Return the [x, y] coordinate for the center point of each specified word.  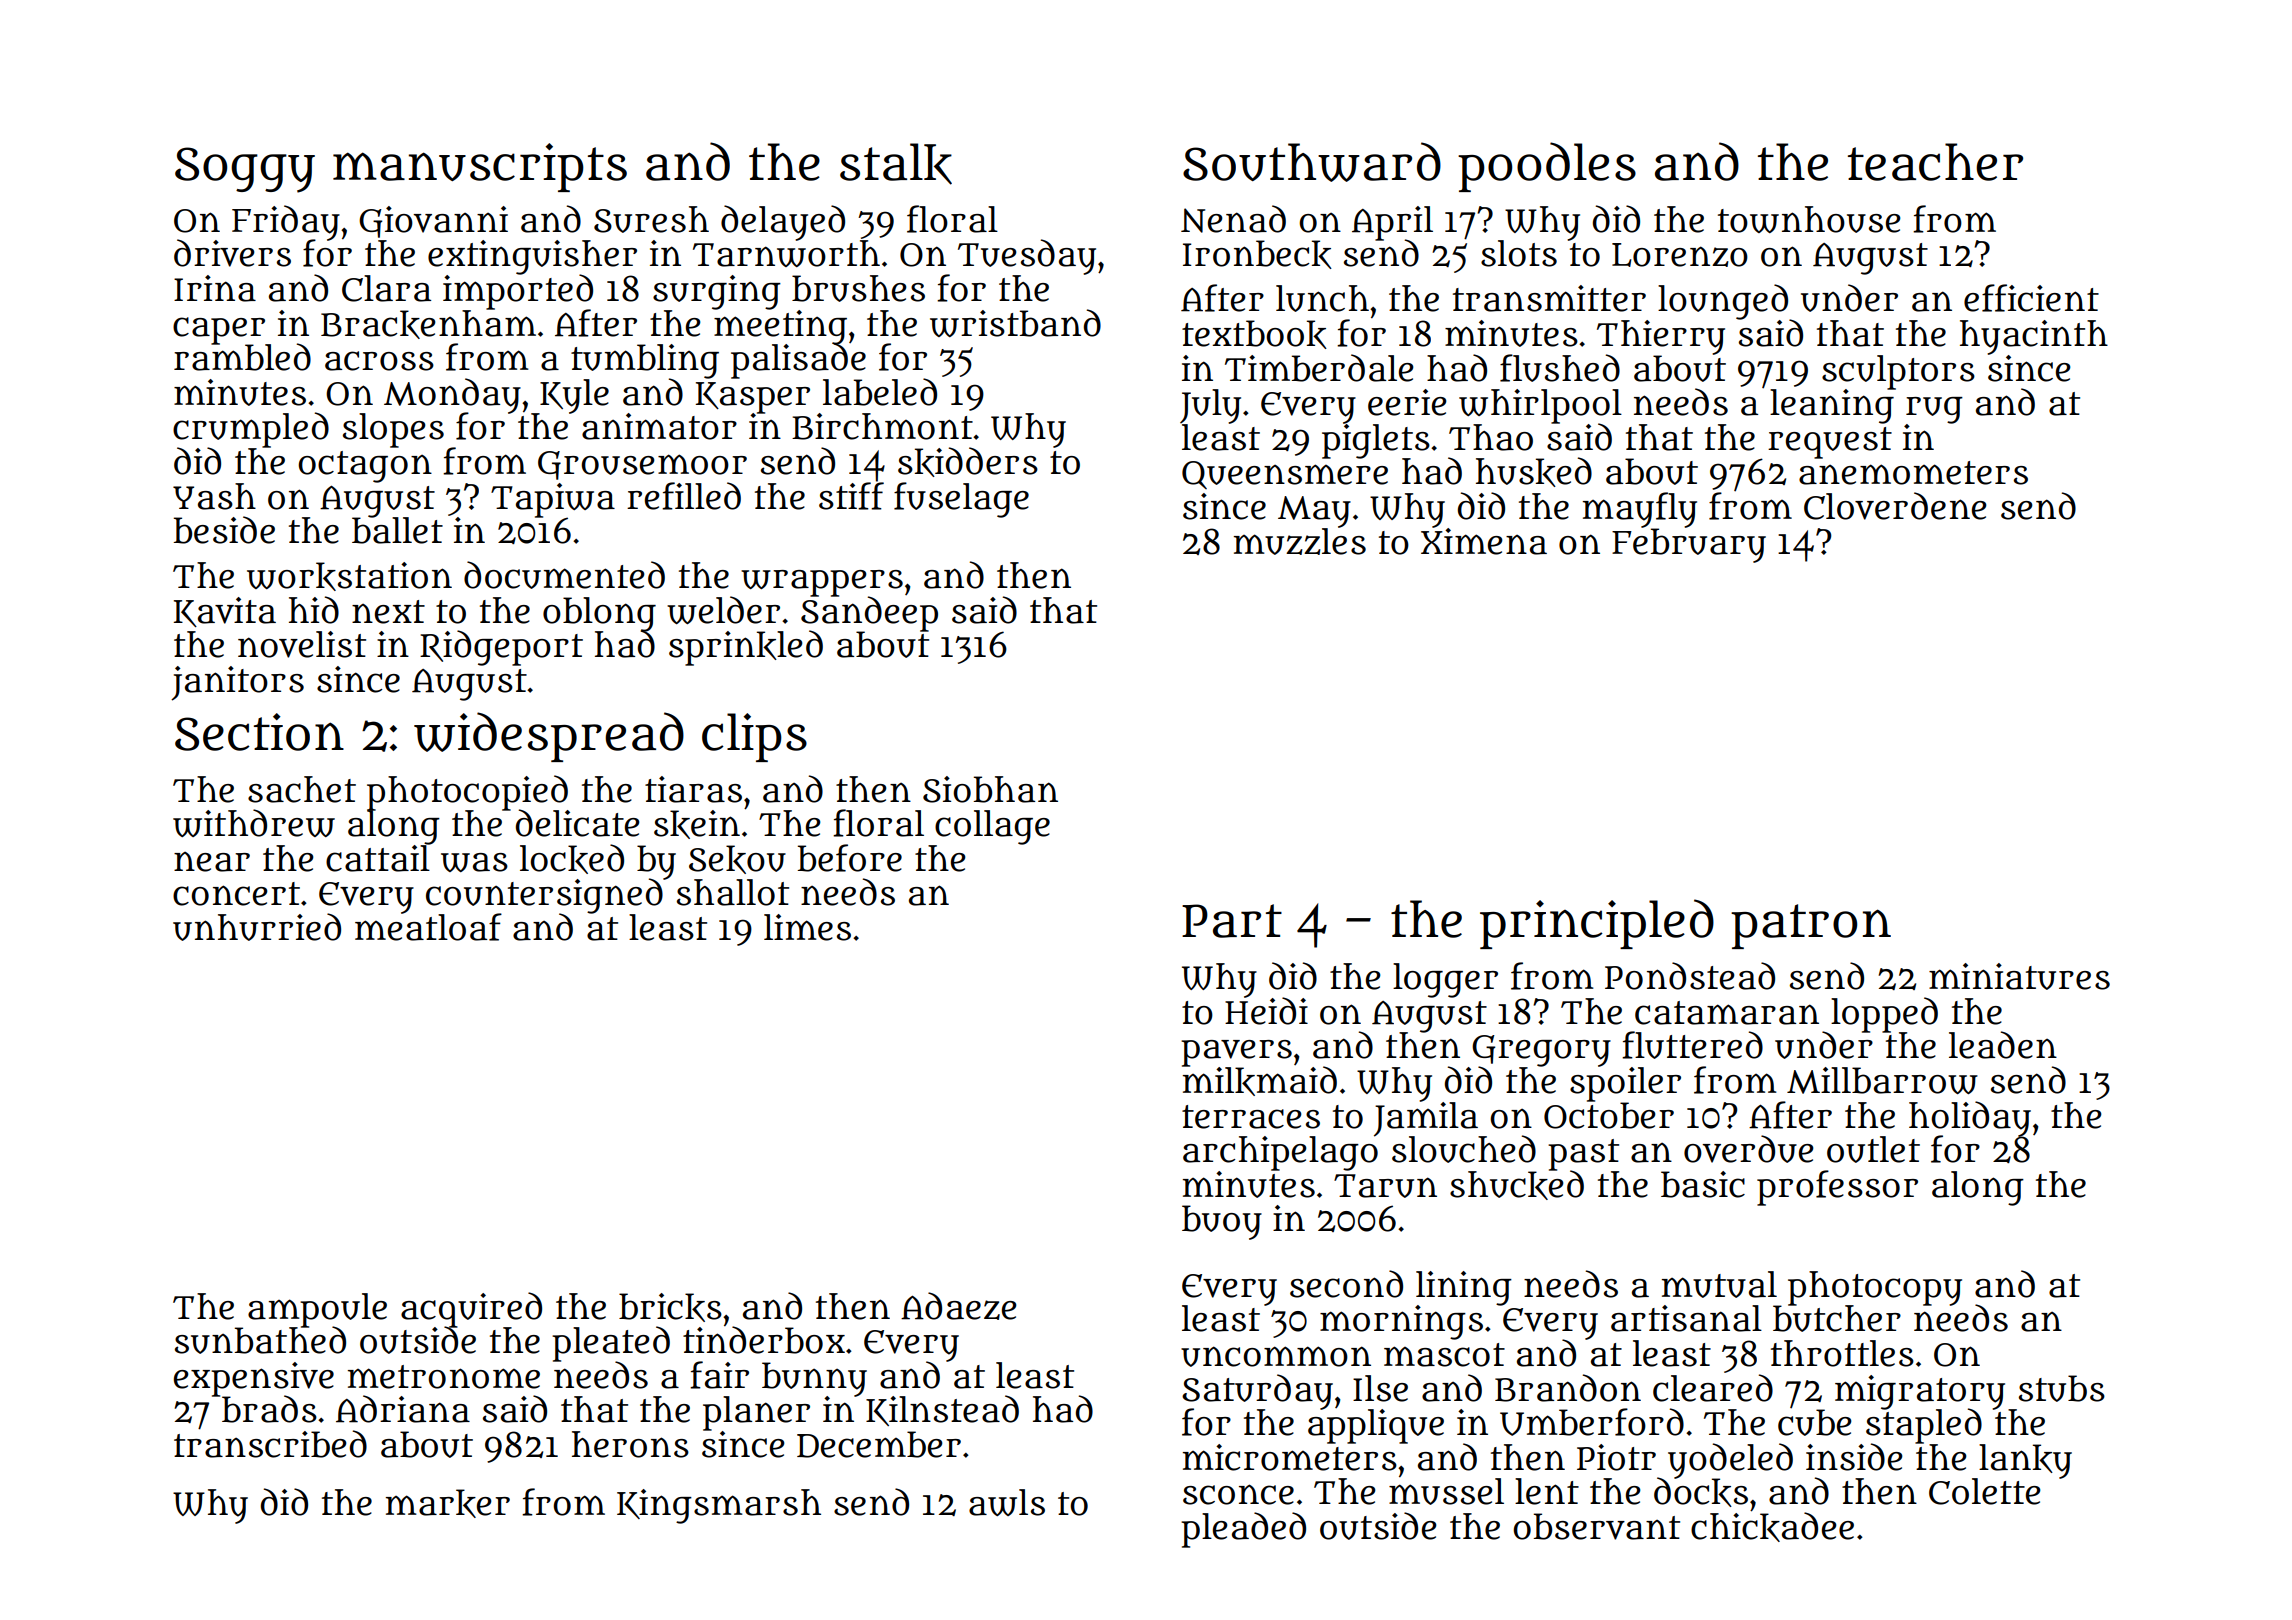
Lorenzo [1680, 255]
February [1689, 545]
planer [756, 1413]
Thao [1491, 437]
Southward [1312, 162]
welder [723, 610]
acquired [471, 1309]
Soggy [245, 170]
